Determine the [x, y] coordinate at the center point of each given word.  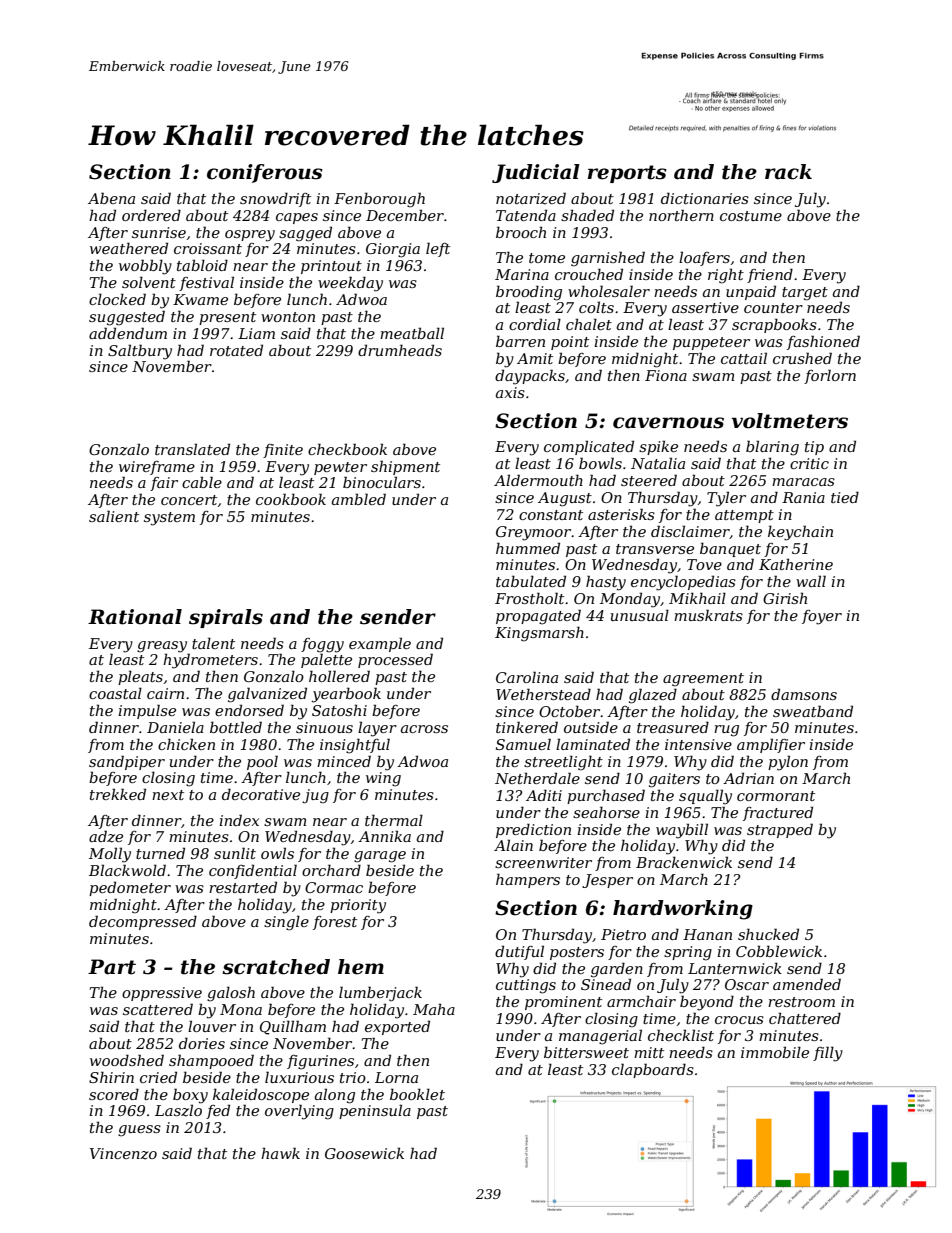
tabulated [531, 581]
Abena [111, 198]
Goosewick [364, 1153]
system [169, 519]
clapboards [653, 1070]
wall [811, 581]
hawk [280, 1153]
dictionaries [705, 198]
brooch [521, 232]
